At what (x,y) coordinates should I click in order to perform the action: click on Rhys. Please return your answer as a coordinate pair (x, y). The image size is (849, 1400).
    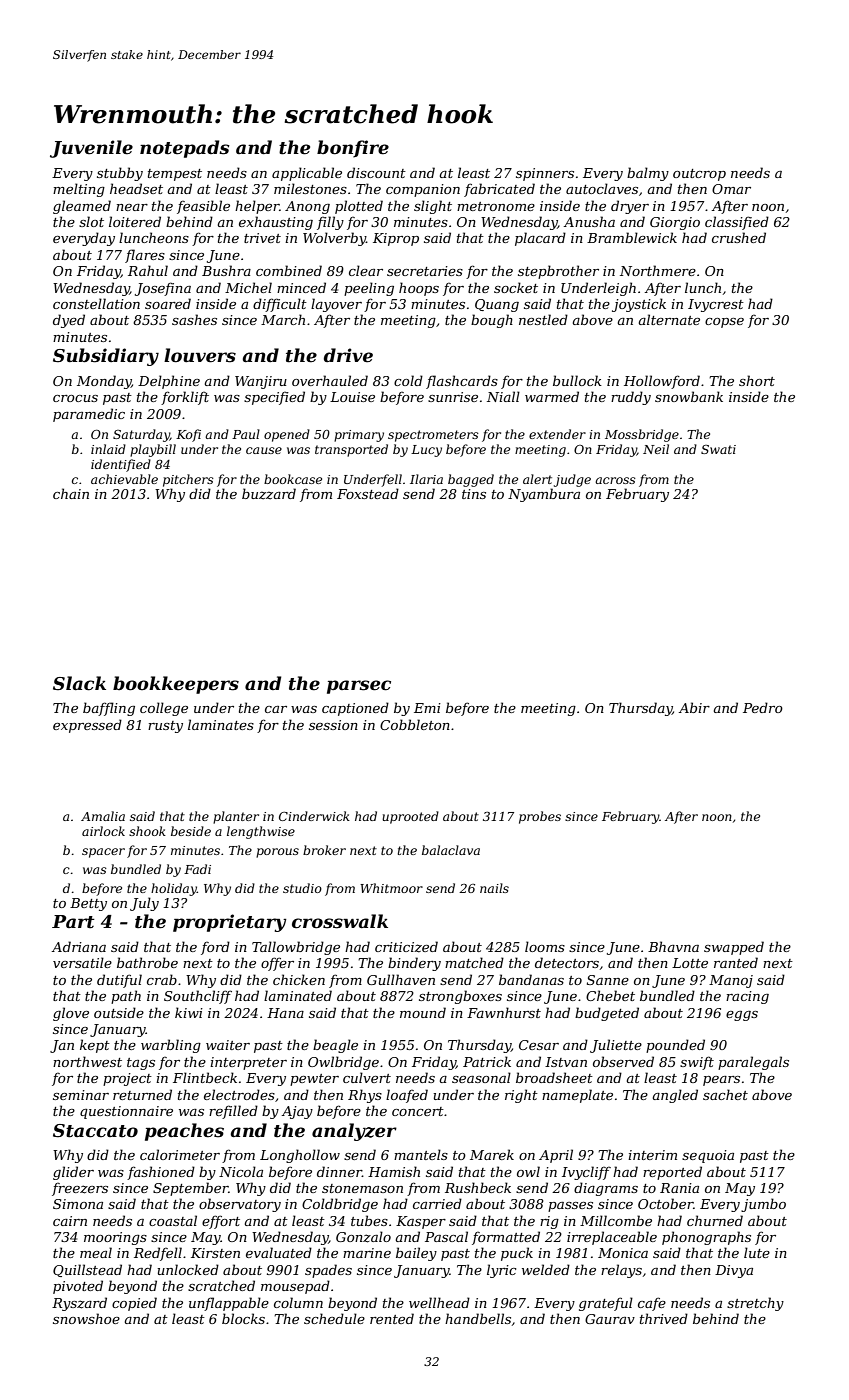
    Looking at the image, I should click on (365, 1096).
